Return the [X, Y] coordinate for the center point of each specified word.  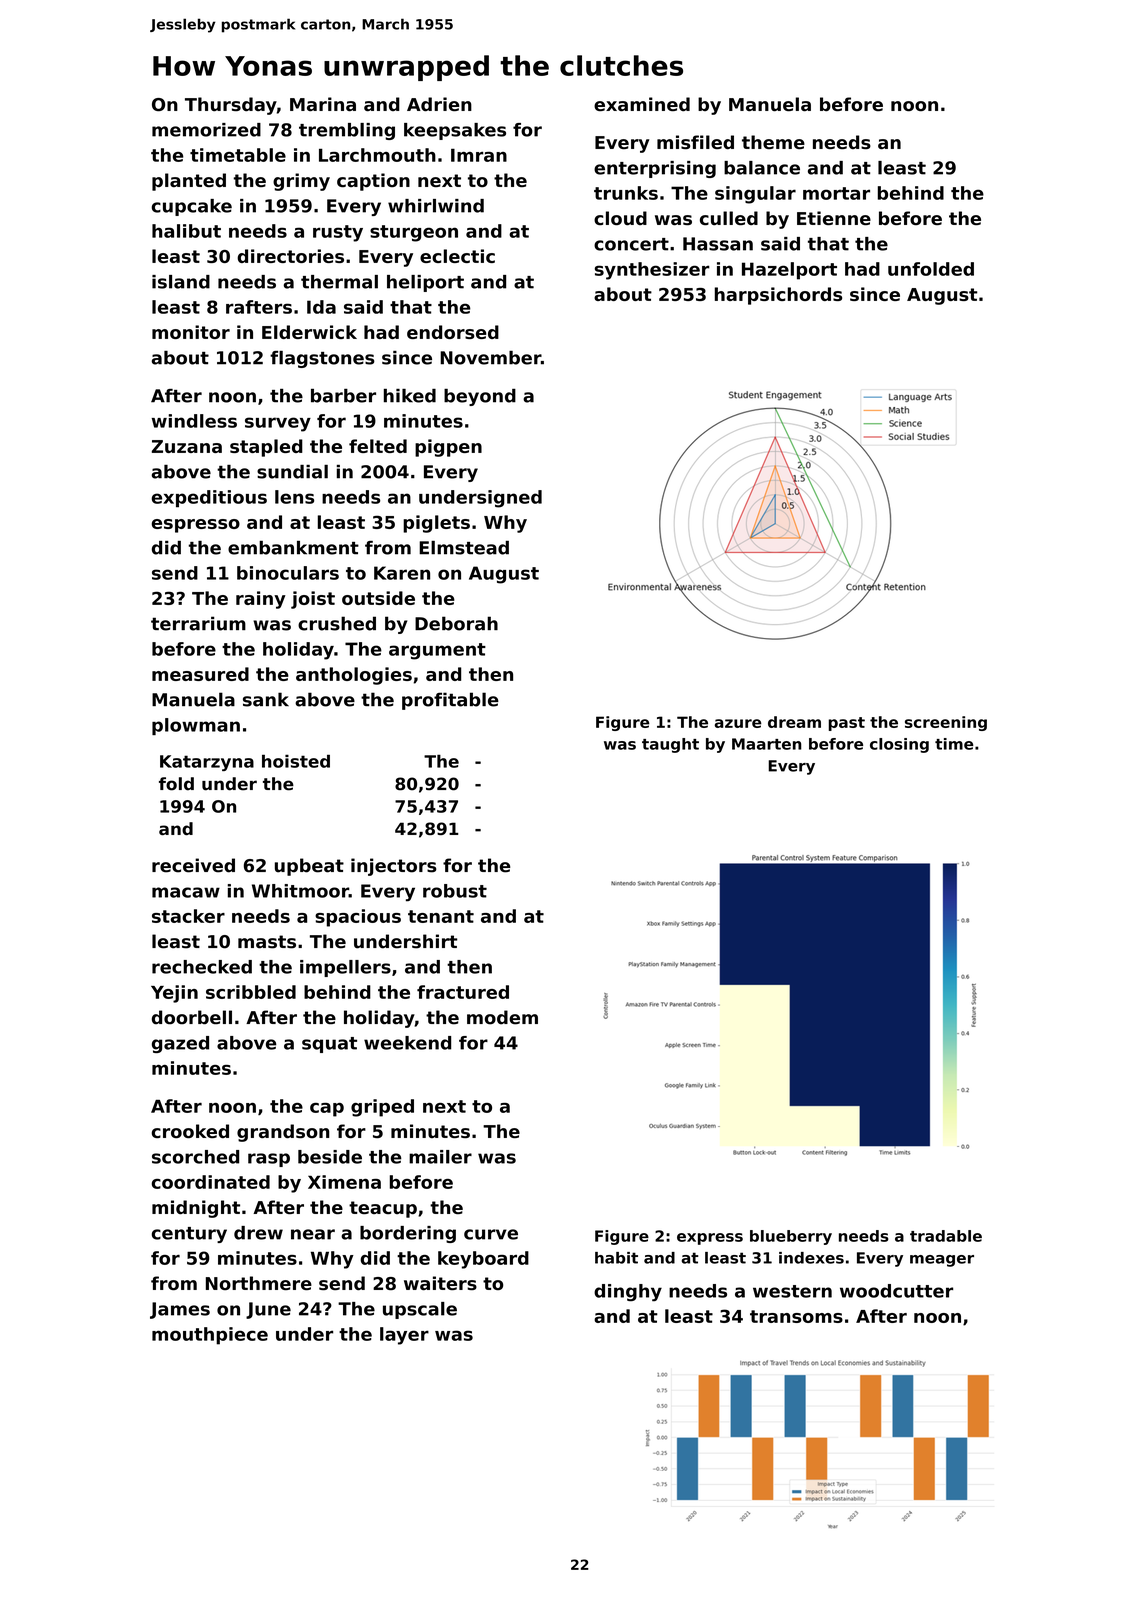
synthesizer [652, 271]
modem [502, 1017]
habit [616, 1258]
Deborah [456, 623]
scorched [195, 1157]
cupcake [192, 207]
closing [899, 745]
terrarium [198, 623]
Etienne [834, 218]
